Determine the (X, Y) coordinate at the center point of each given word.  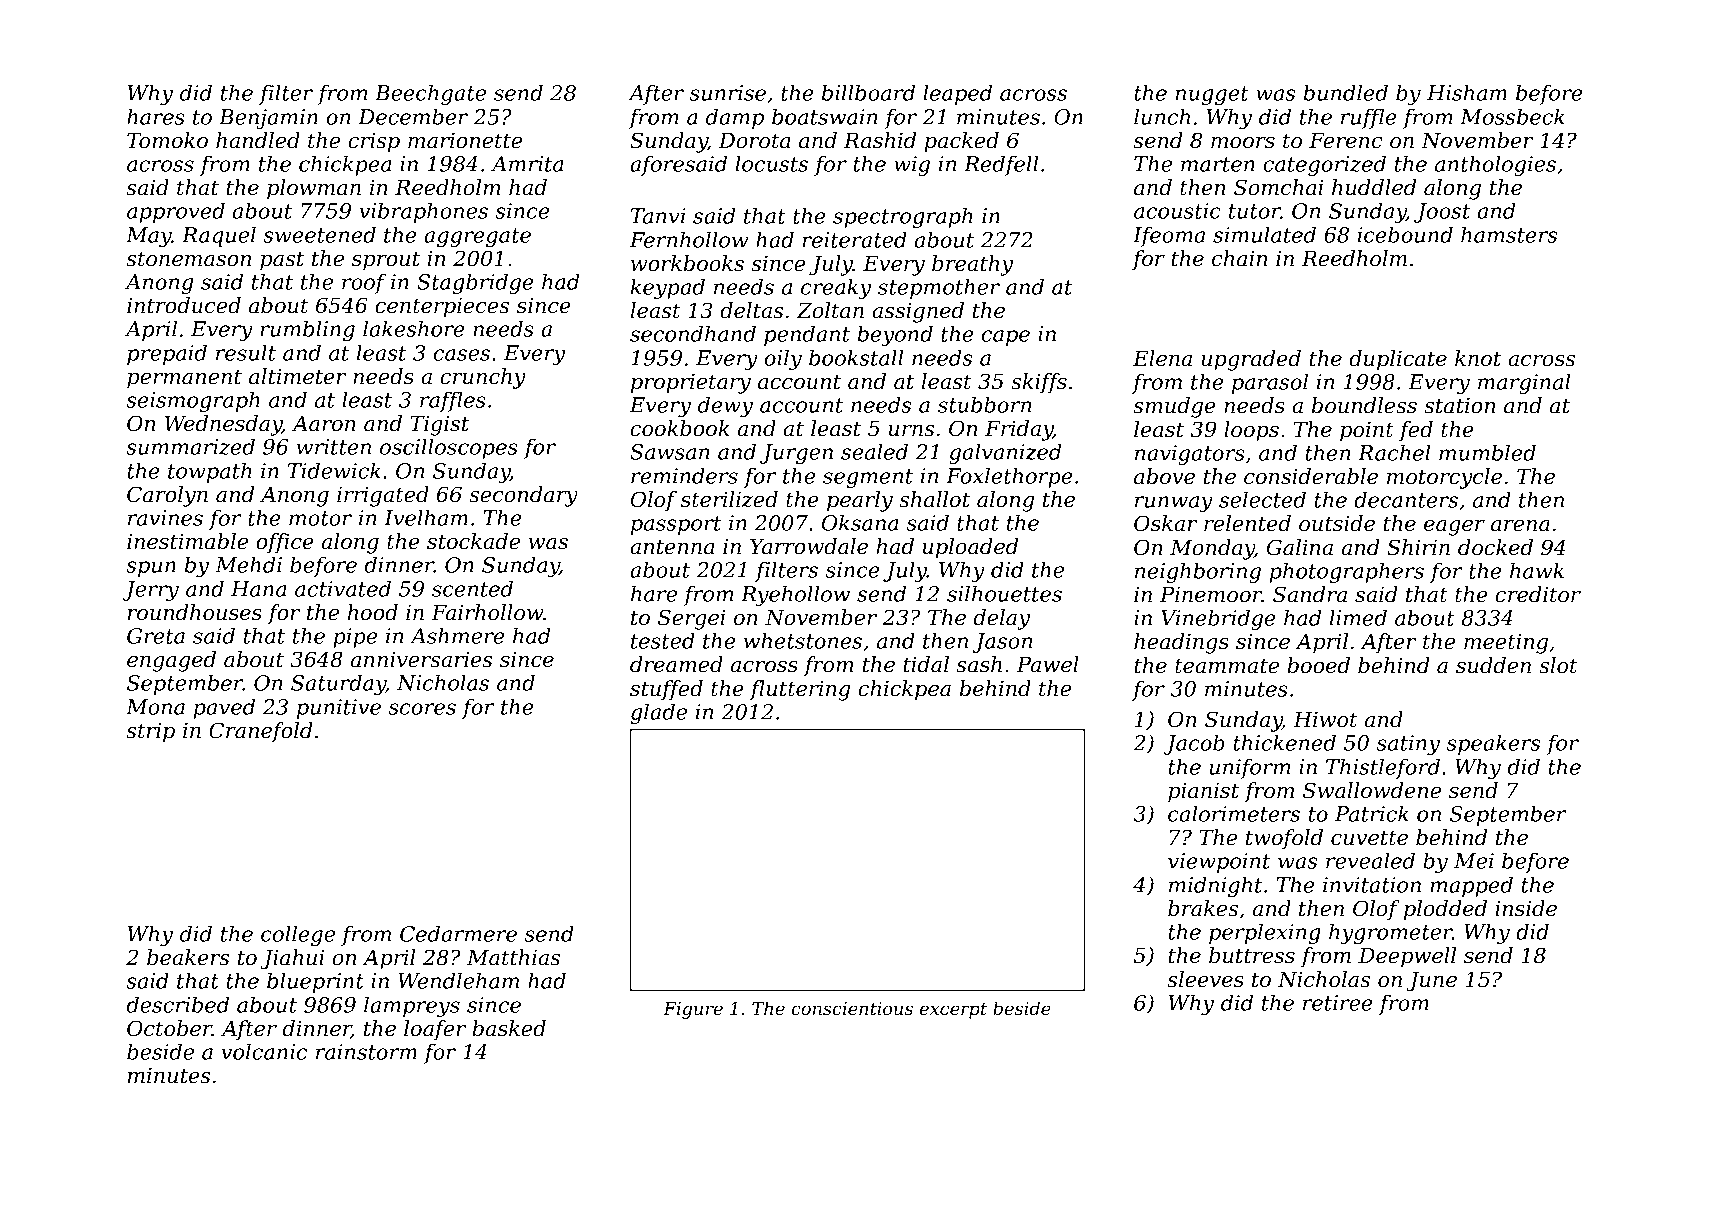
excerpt (953, 1011)
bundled (1345, 92)
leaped (957, 94)
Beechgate (430, 94)
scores (422, 709)
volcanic (264, 1051)
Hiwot (1325, 719)
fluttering (799, 690)
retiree (1338, 1003)
